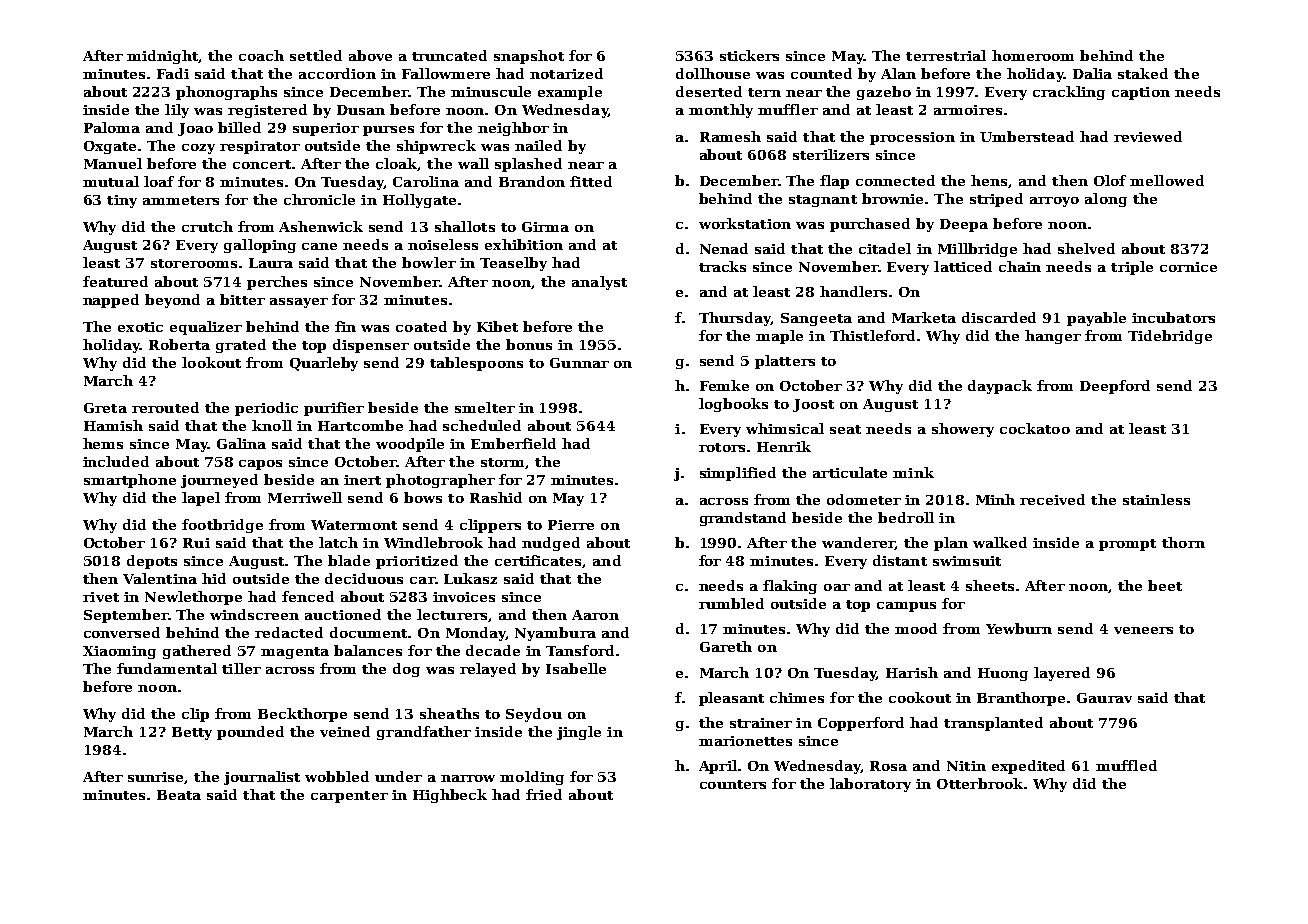  I want to click on Betty, so click(192, 733).
